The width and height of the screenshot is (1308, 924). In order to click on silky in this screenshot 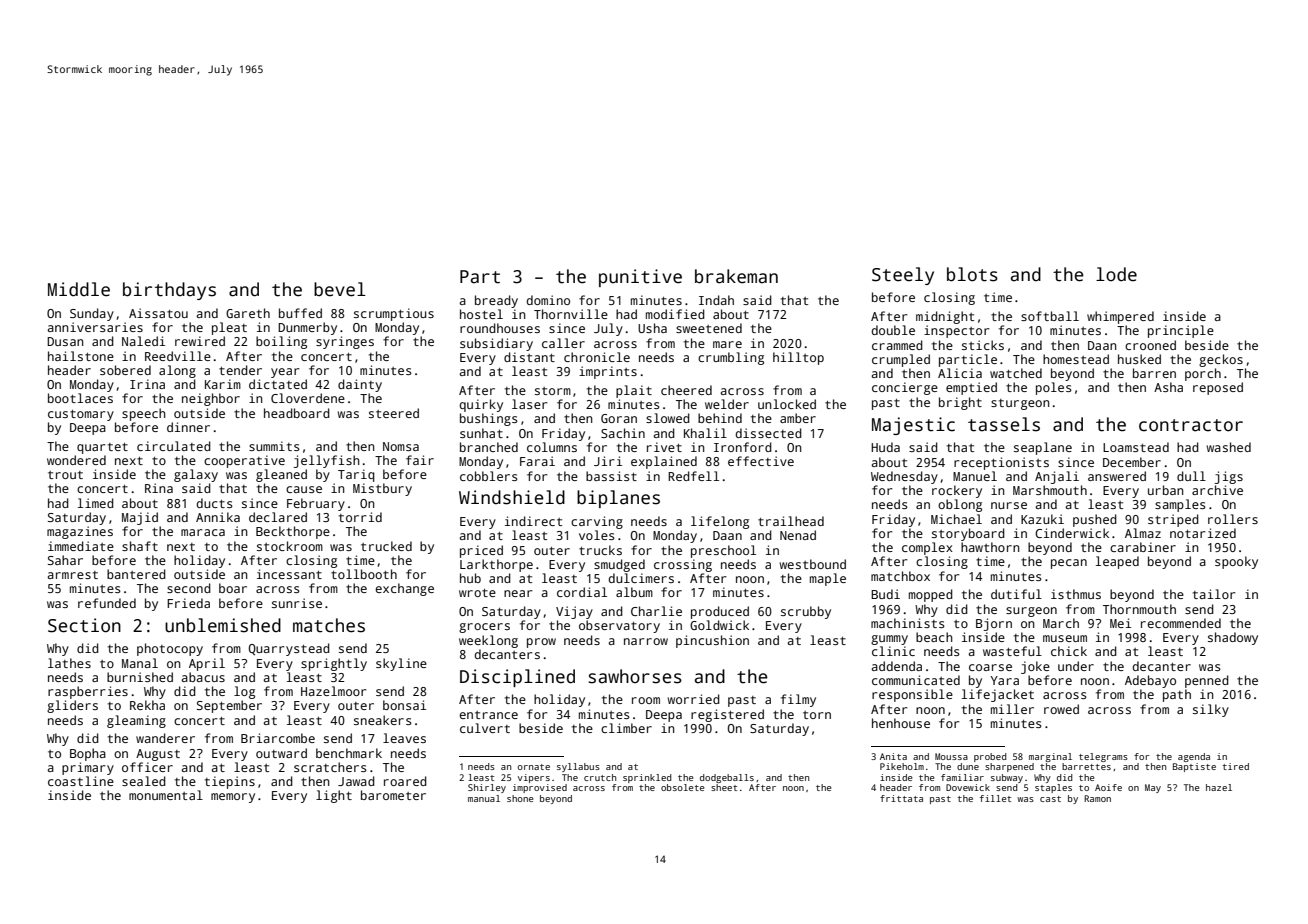, I will do `click(1211, 710)`.
